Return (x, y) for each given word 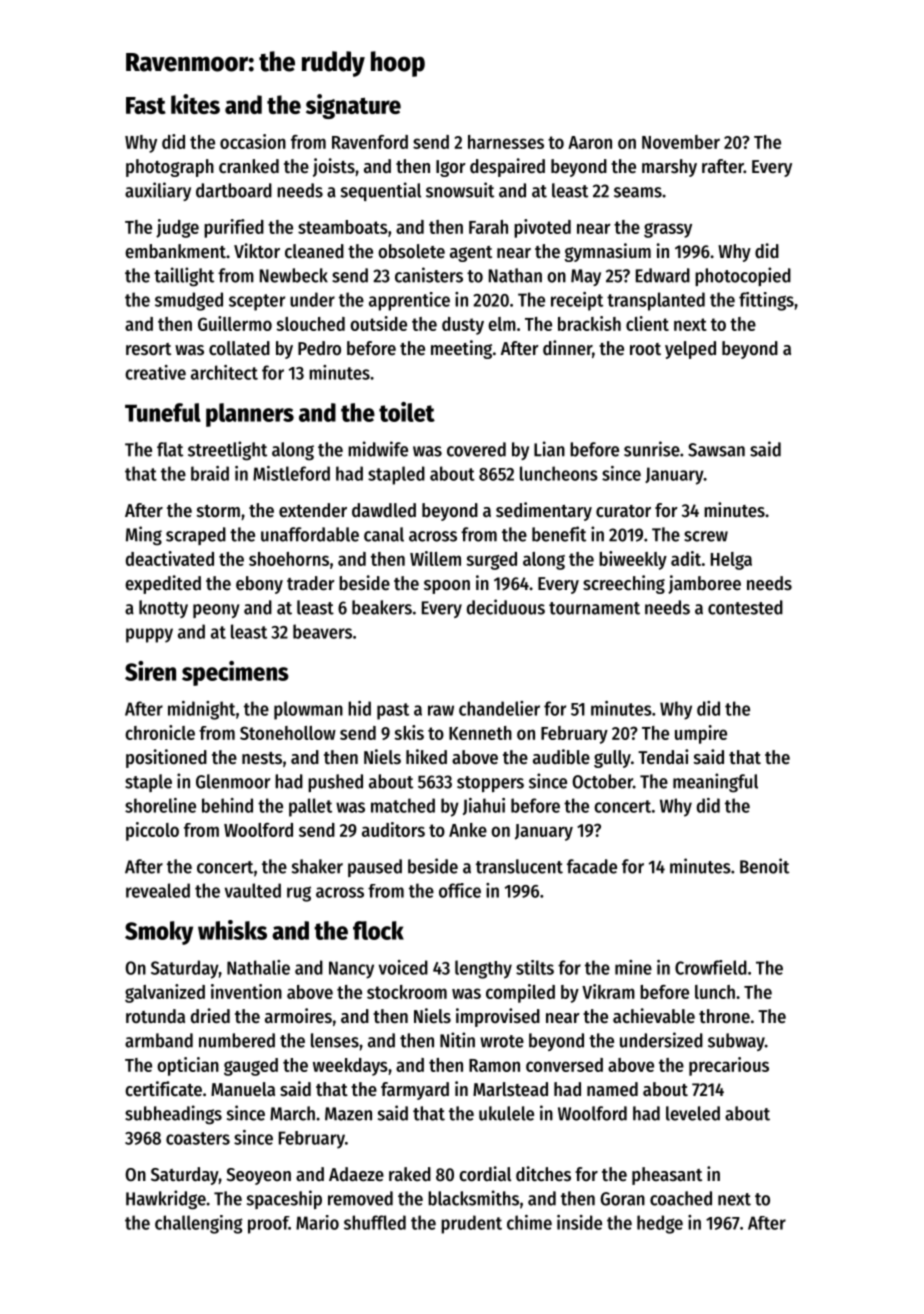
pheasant (667, 1176)
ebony (259, 585)
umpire (701, 734)
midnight (201, 710)
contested (745, 607)
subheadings (173, 1115)
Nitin (457, 1040)
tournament (594, 608)
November (681, 142)
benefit (559, 534)
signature (353, 106)
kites (195, 104)
